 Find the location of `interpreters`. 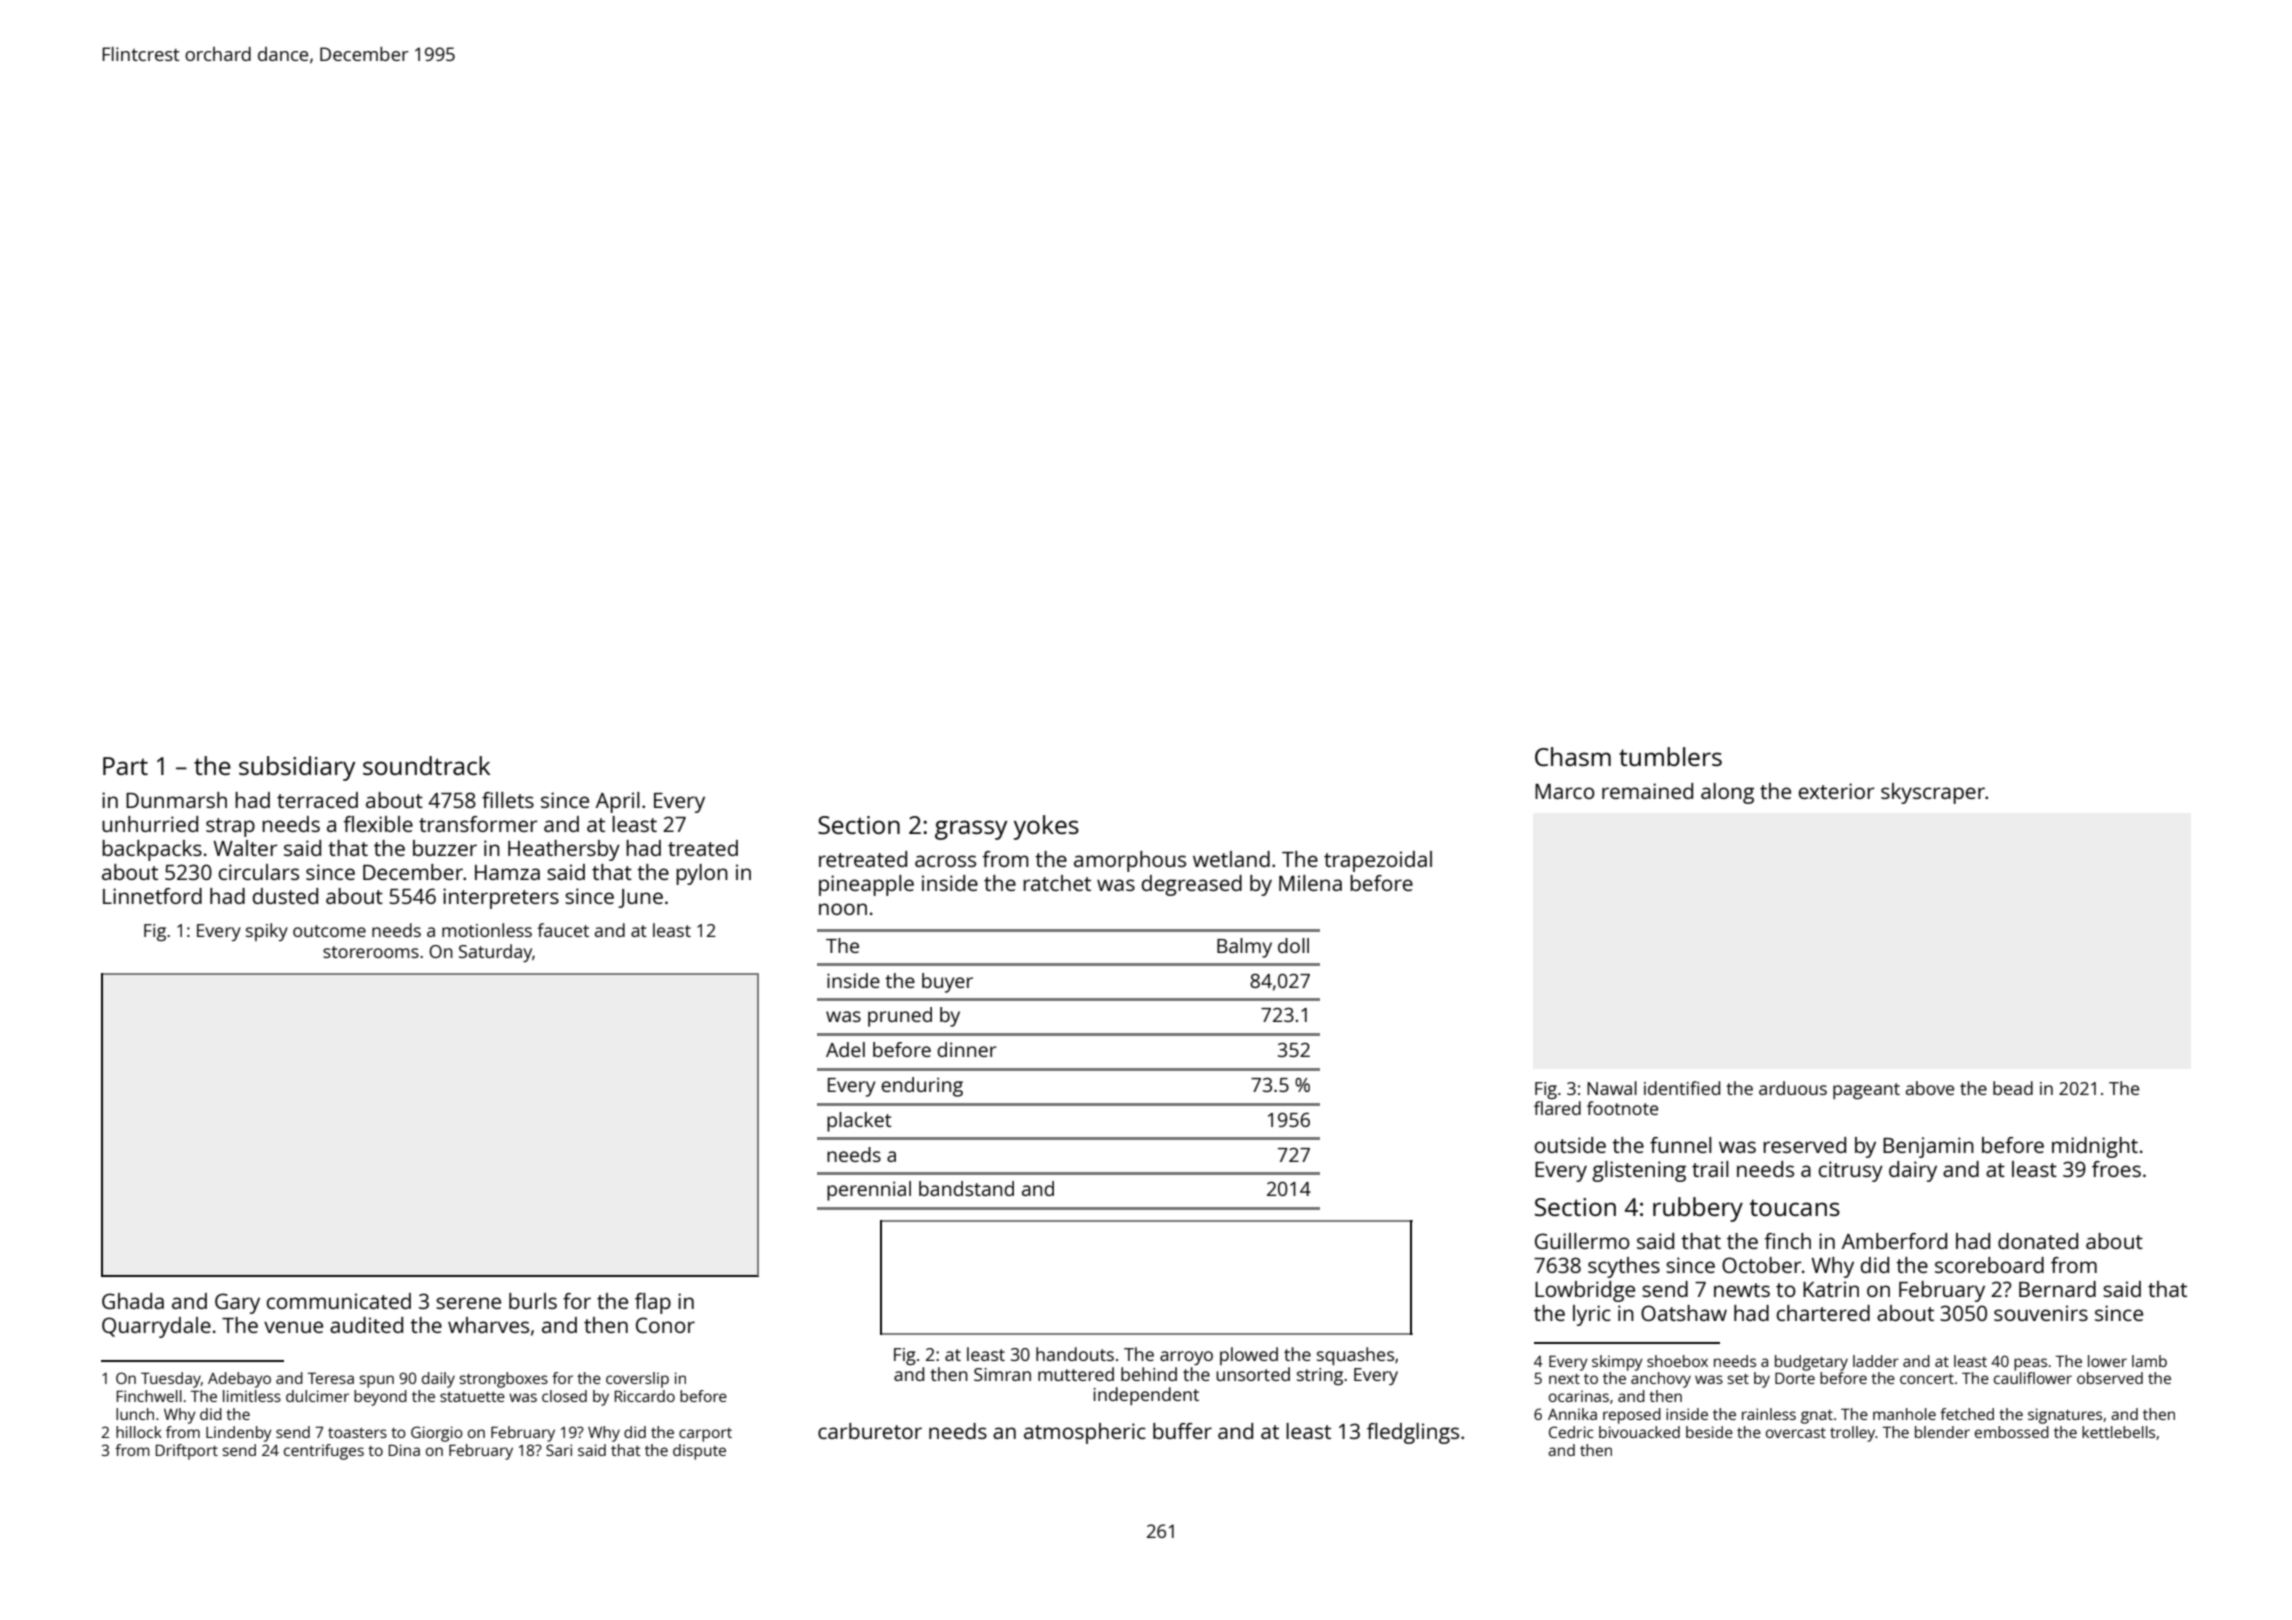

interpreters is located at coordinates (501, 898).
